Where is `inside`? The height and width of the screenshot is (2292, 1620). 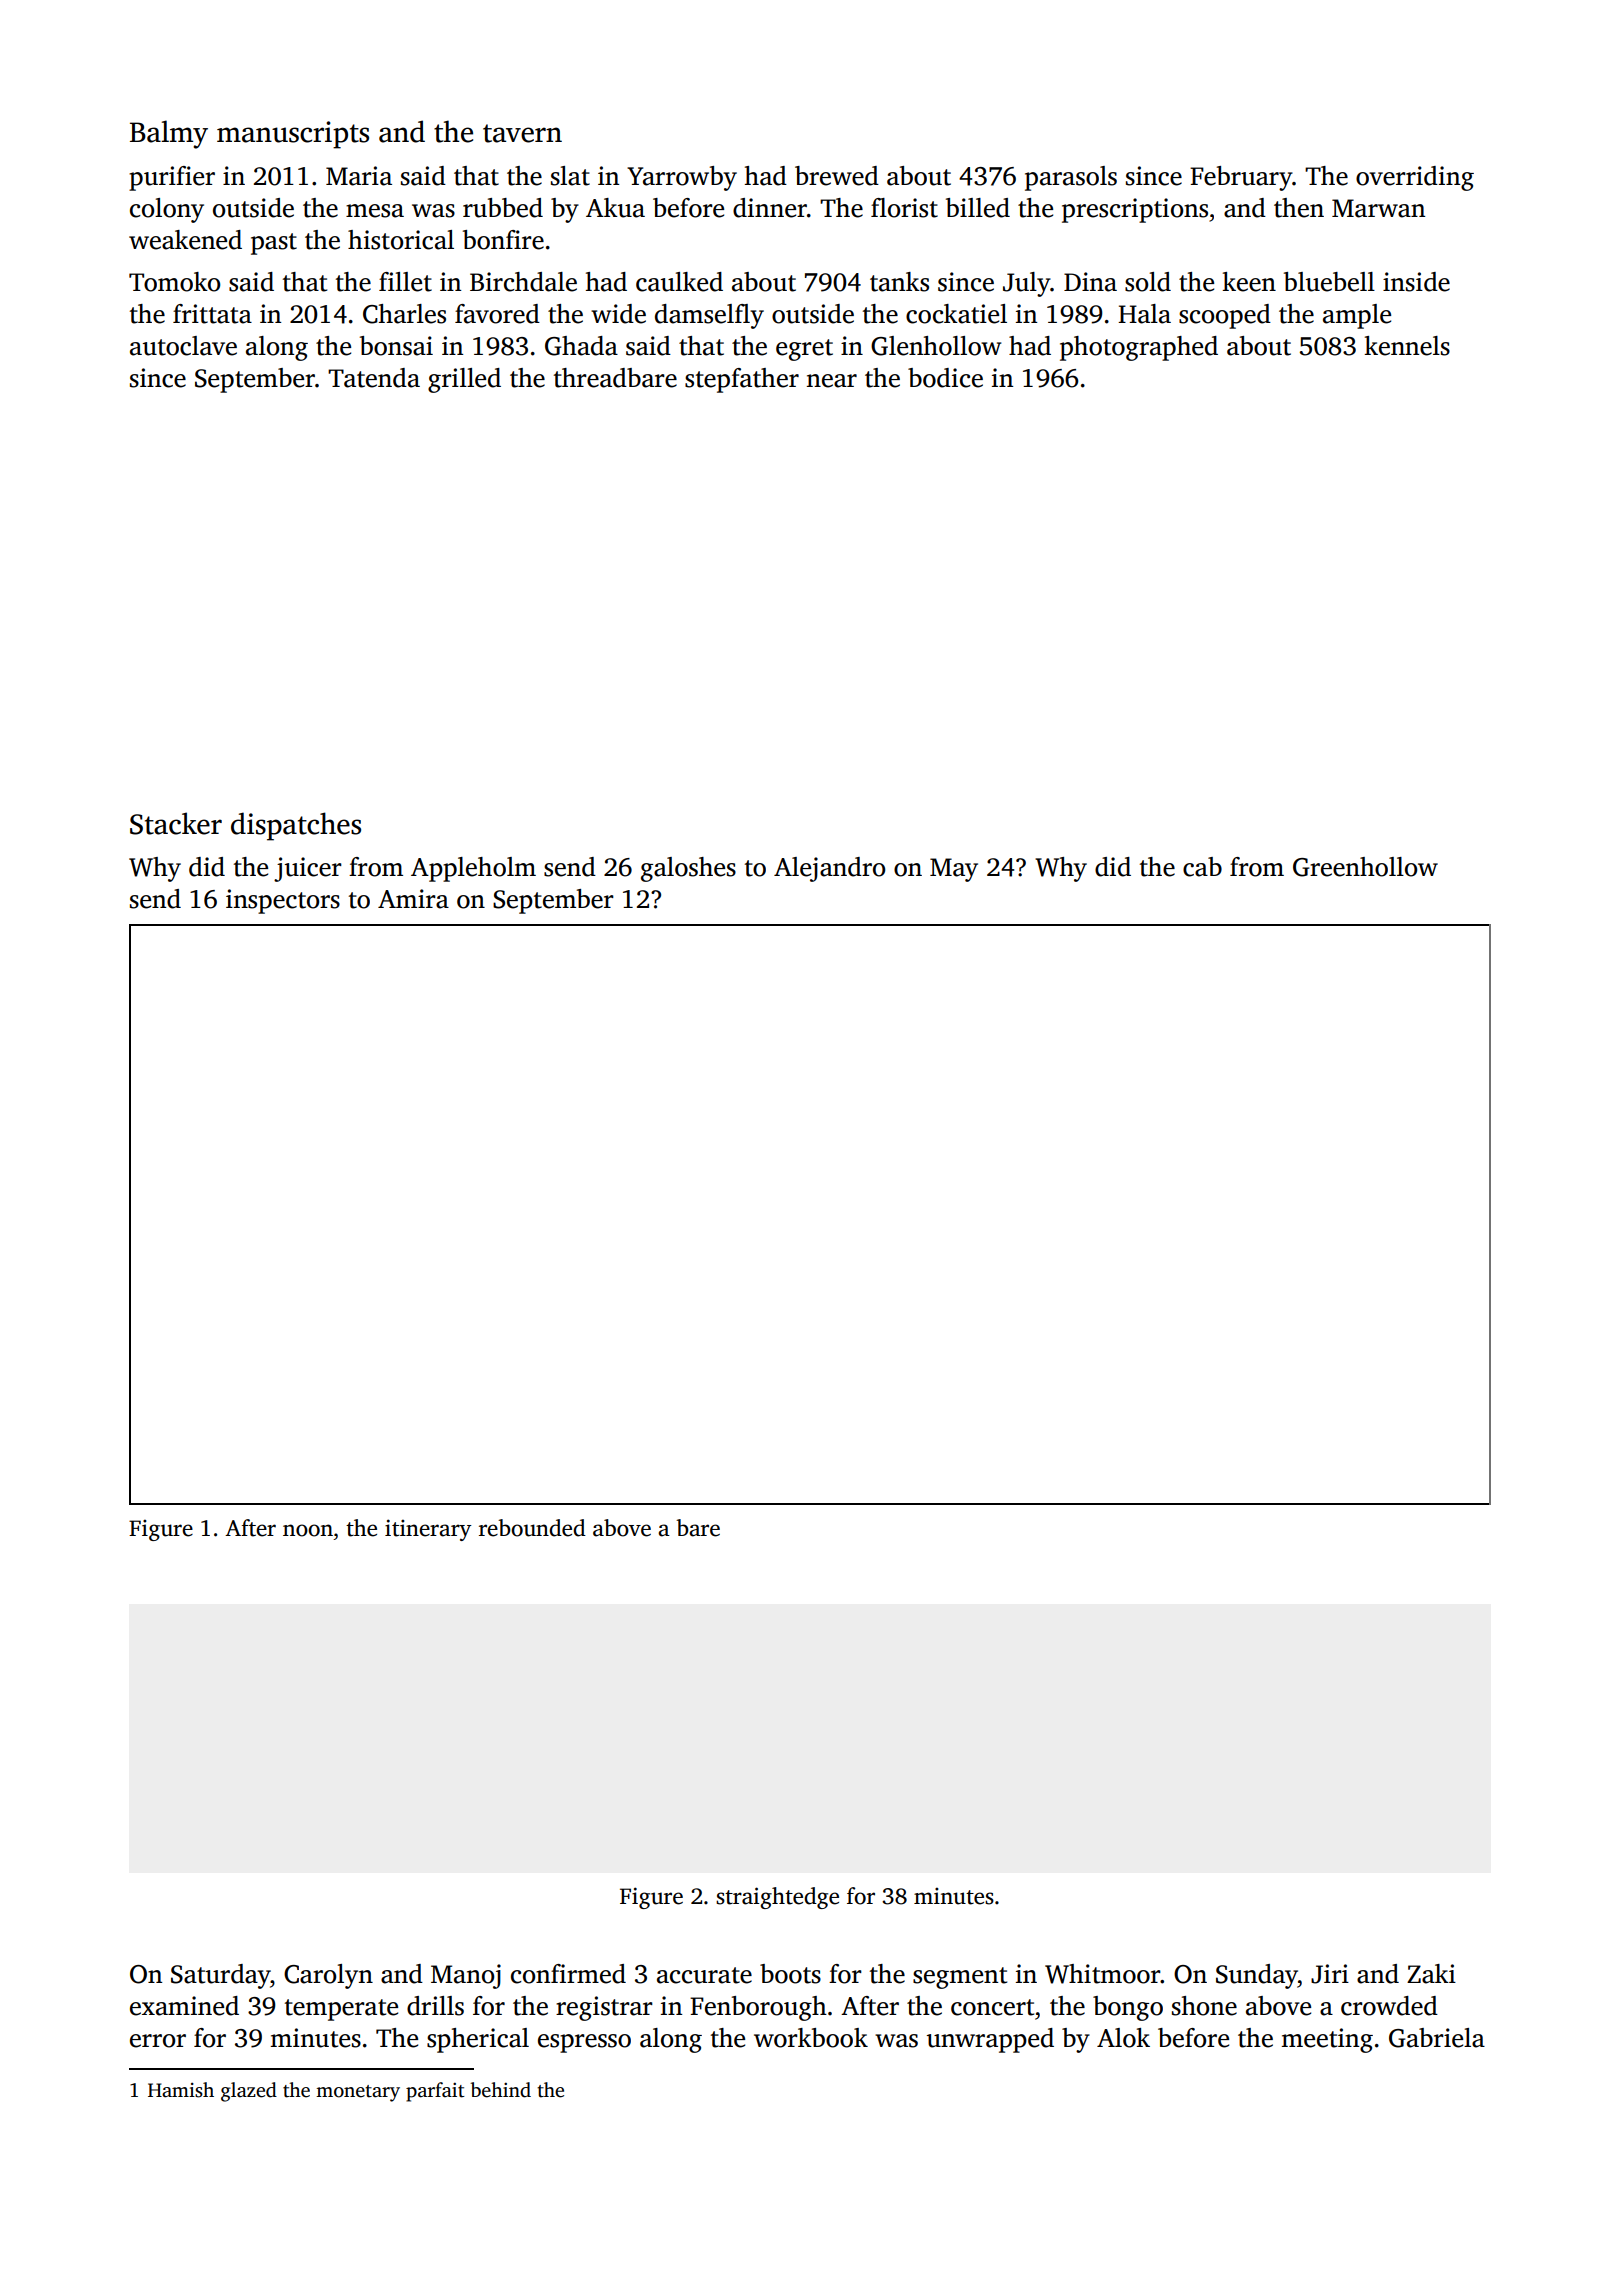
inside is located at coordinates (1416, 282).
